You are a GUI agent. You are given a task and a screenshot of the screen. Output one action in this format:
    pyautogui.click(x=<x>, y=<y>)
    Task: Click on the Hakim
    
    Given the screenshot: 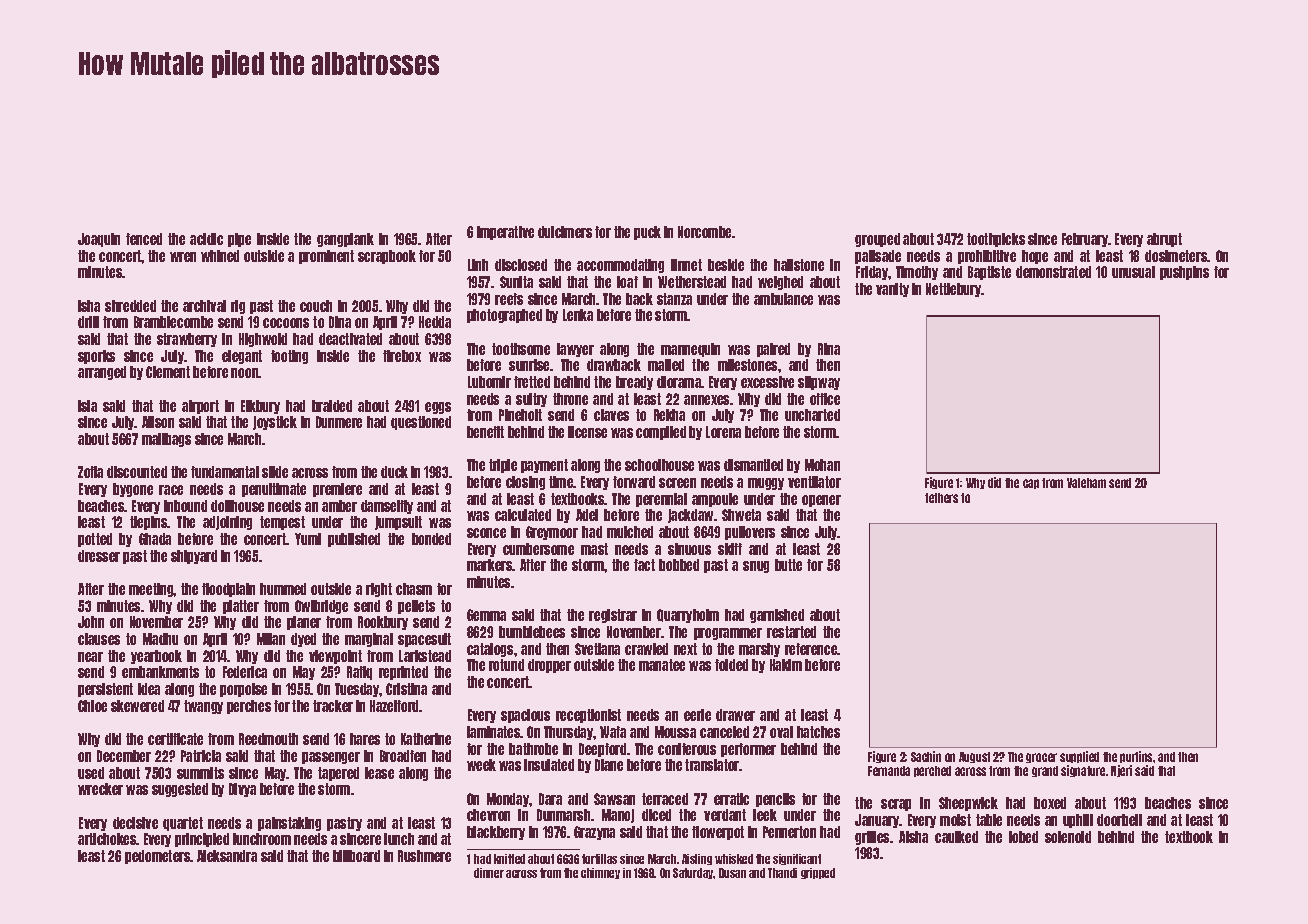 What is the action you would take?
    pyautogui.click(x=786, y=665)
